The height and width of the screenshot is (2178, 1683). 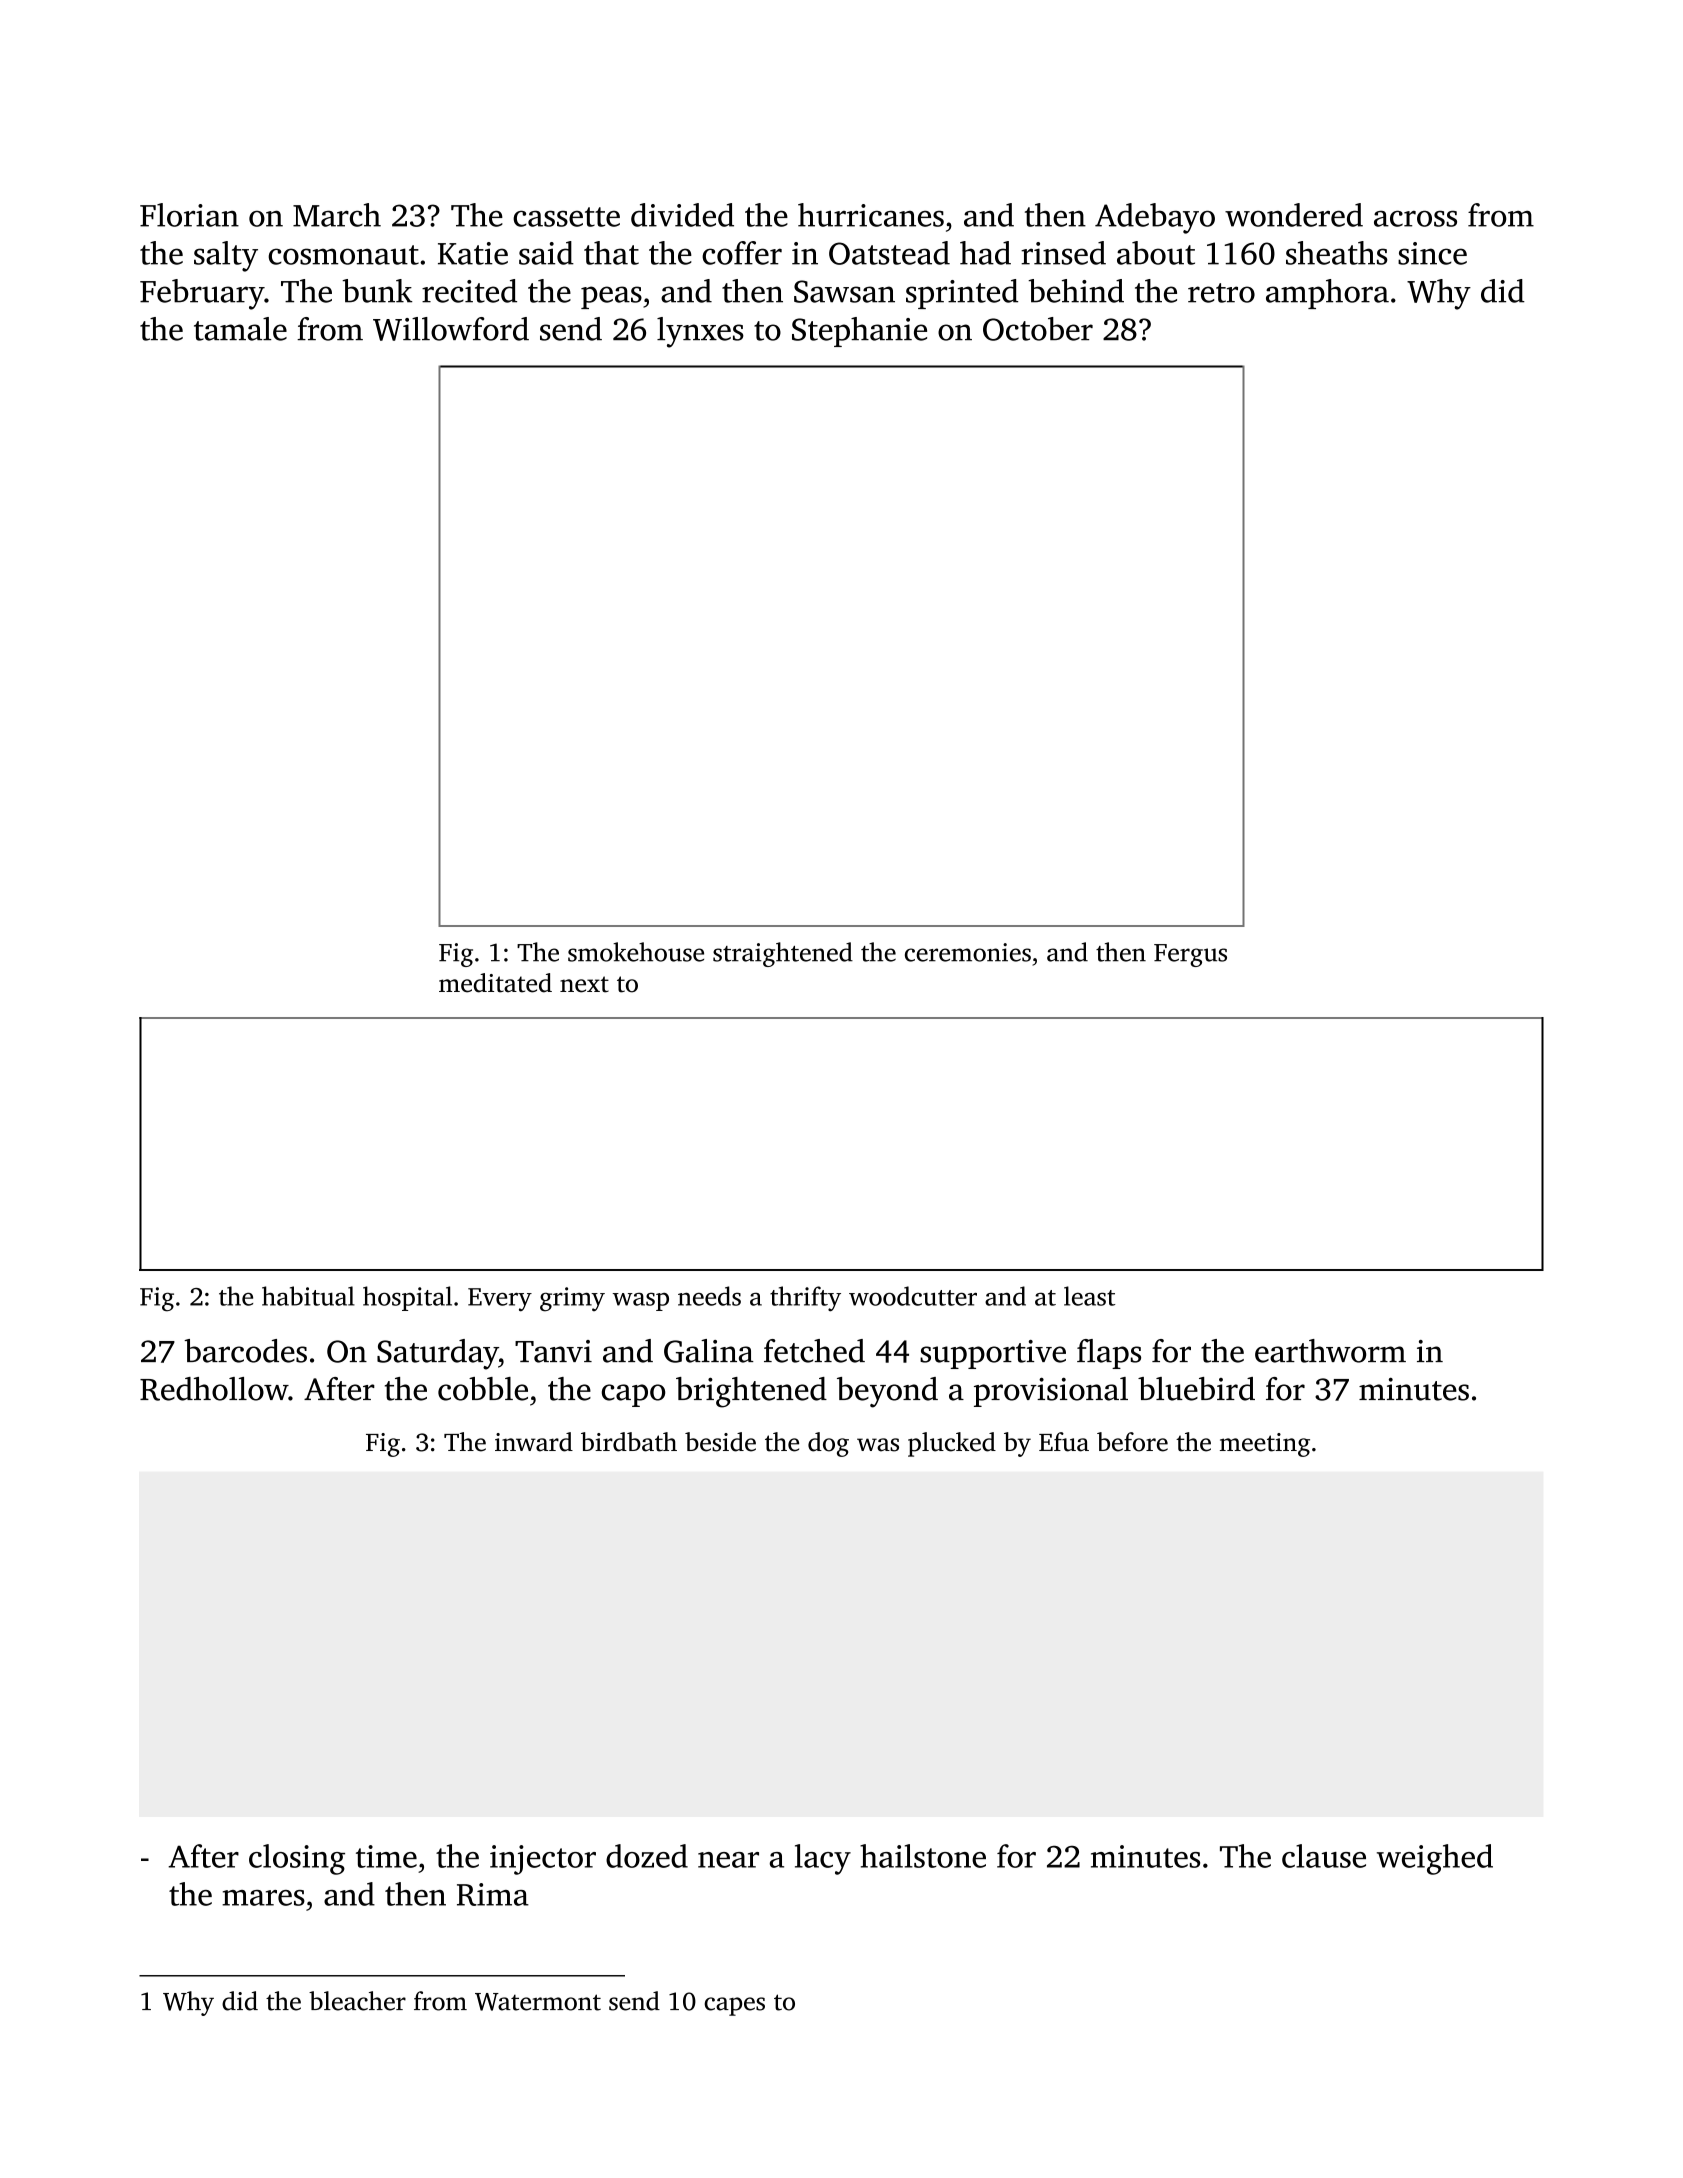 What do you see at coordinates (495, 983) in the screenshot?
I see `meditated` at bounding box center [495, 983].
